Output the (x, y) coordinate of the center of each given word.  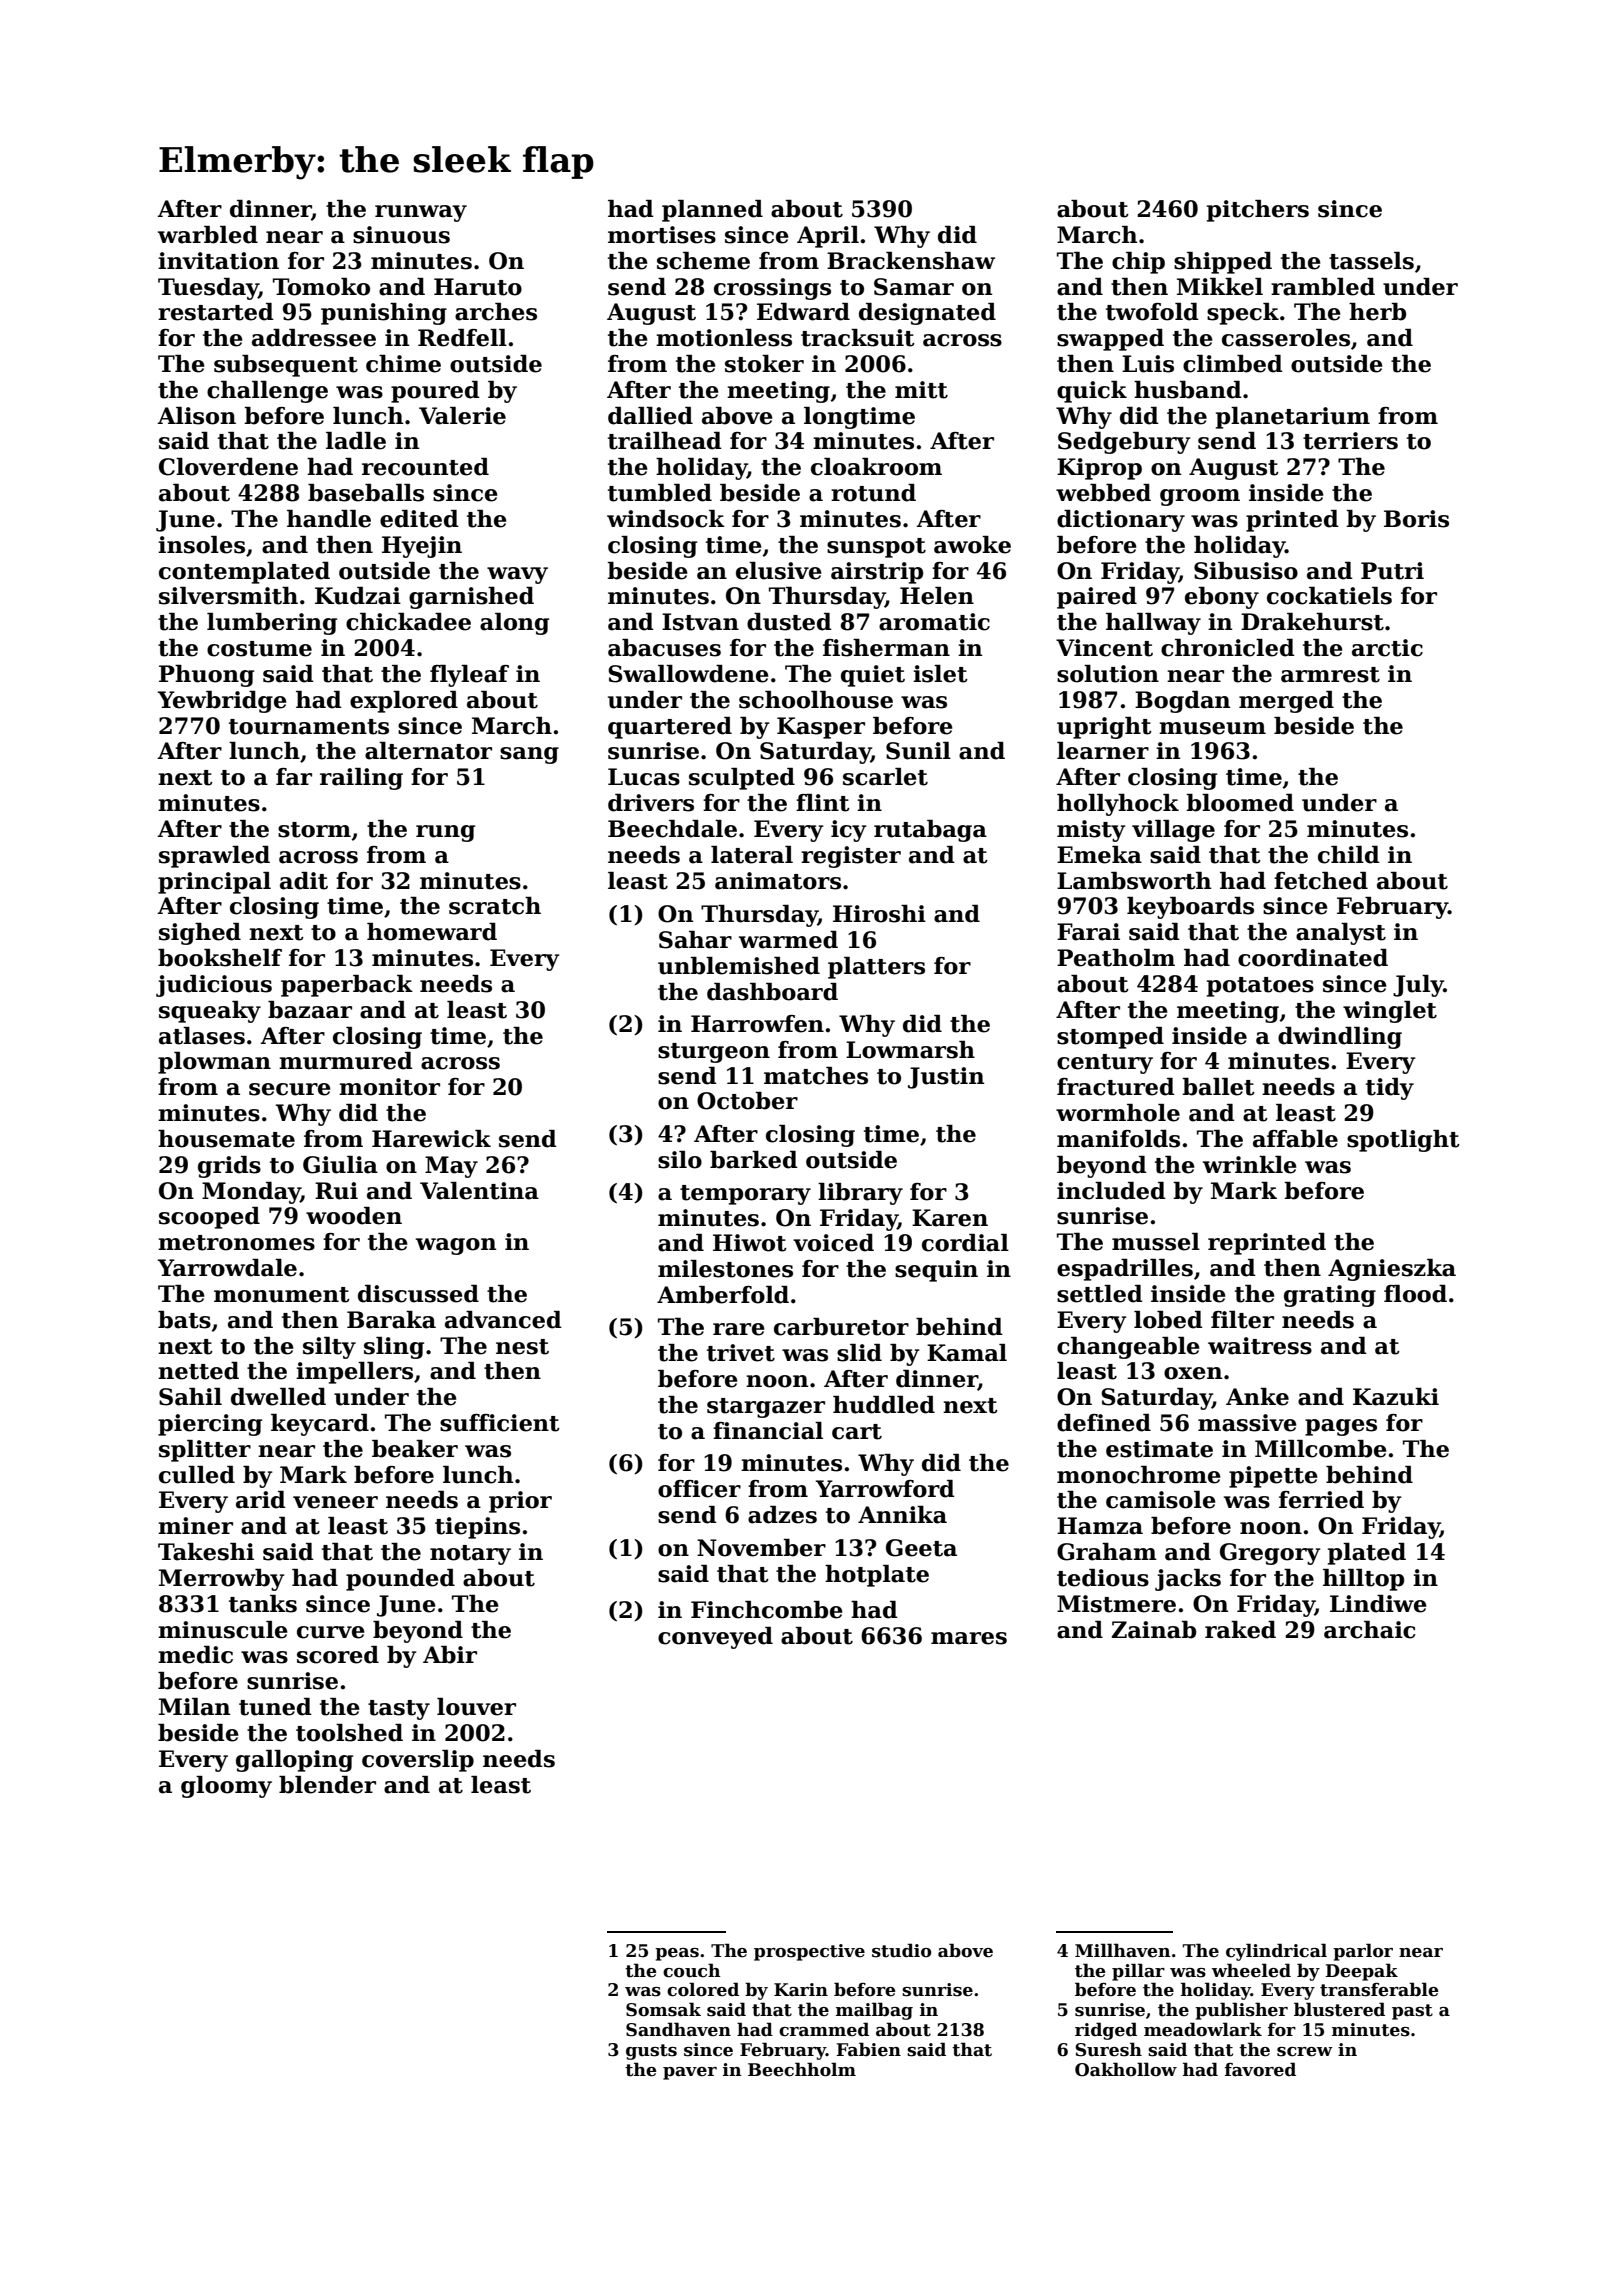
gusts (651, 2052)
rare (739, 1329)
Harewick (431, 1139)
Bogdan (1182, 702)
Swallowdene (688, 674)
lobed (1168, 1320)
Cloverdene (228, 467)
